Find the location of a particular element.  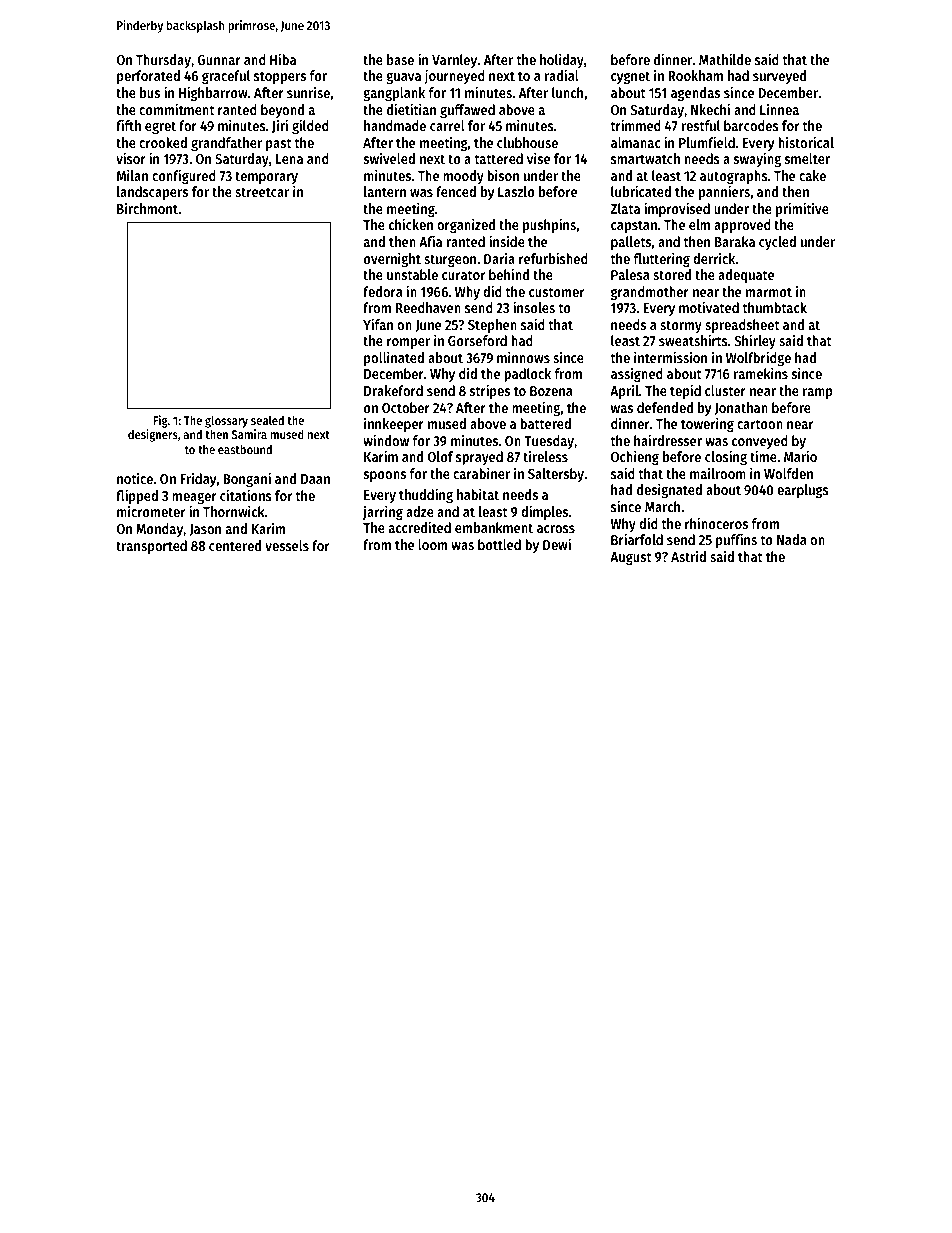

window is located at coordinates (386, 440).
